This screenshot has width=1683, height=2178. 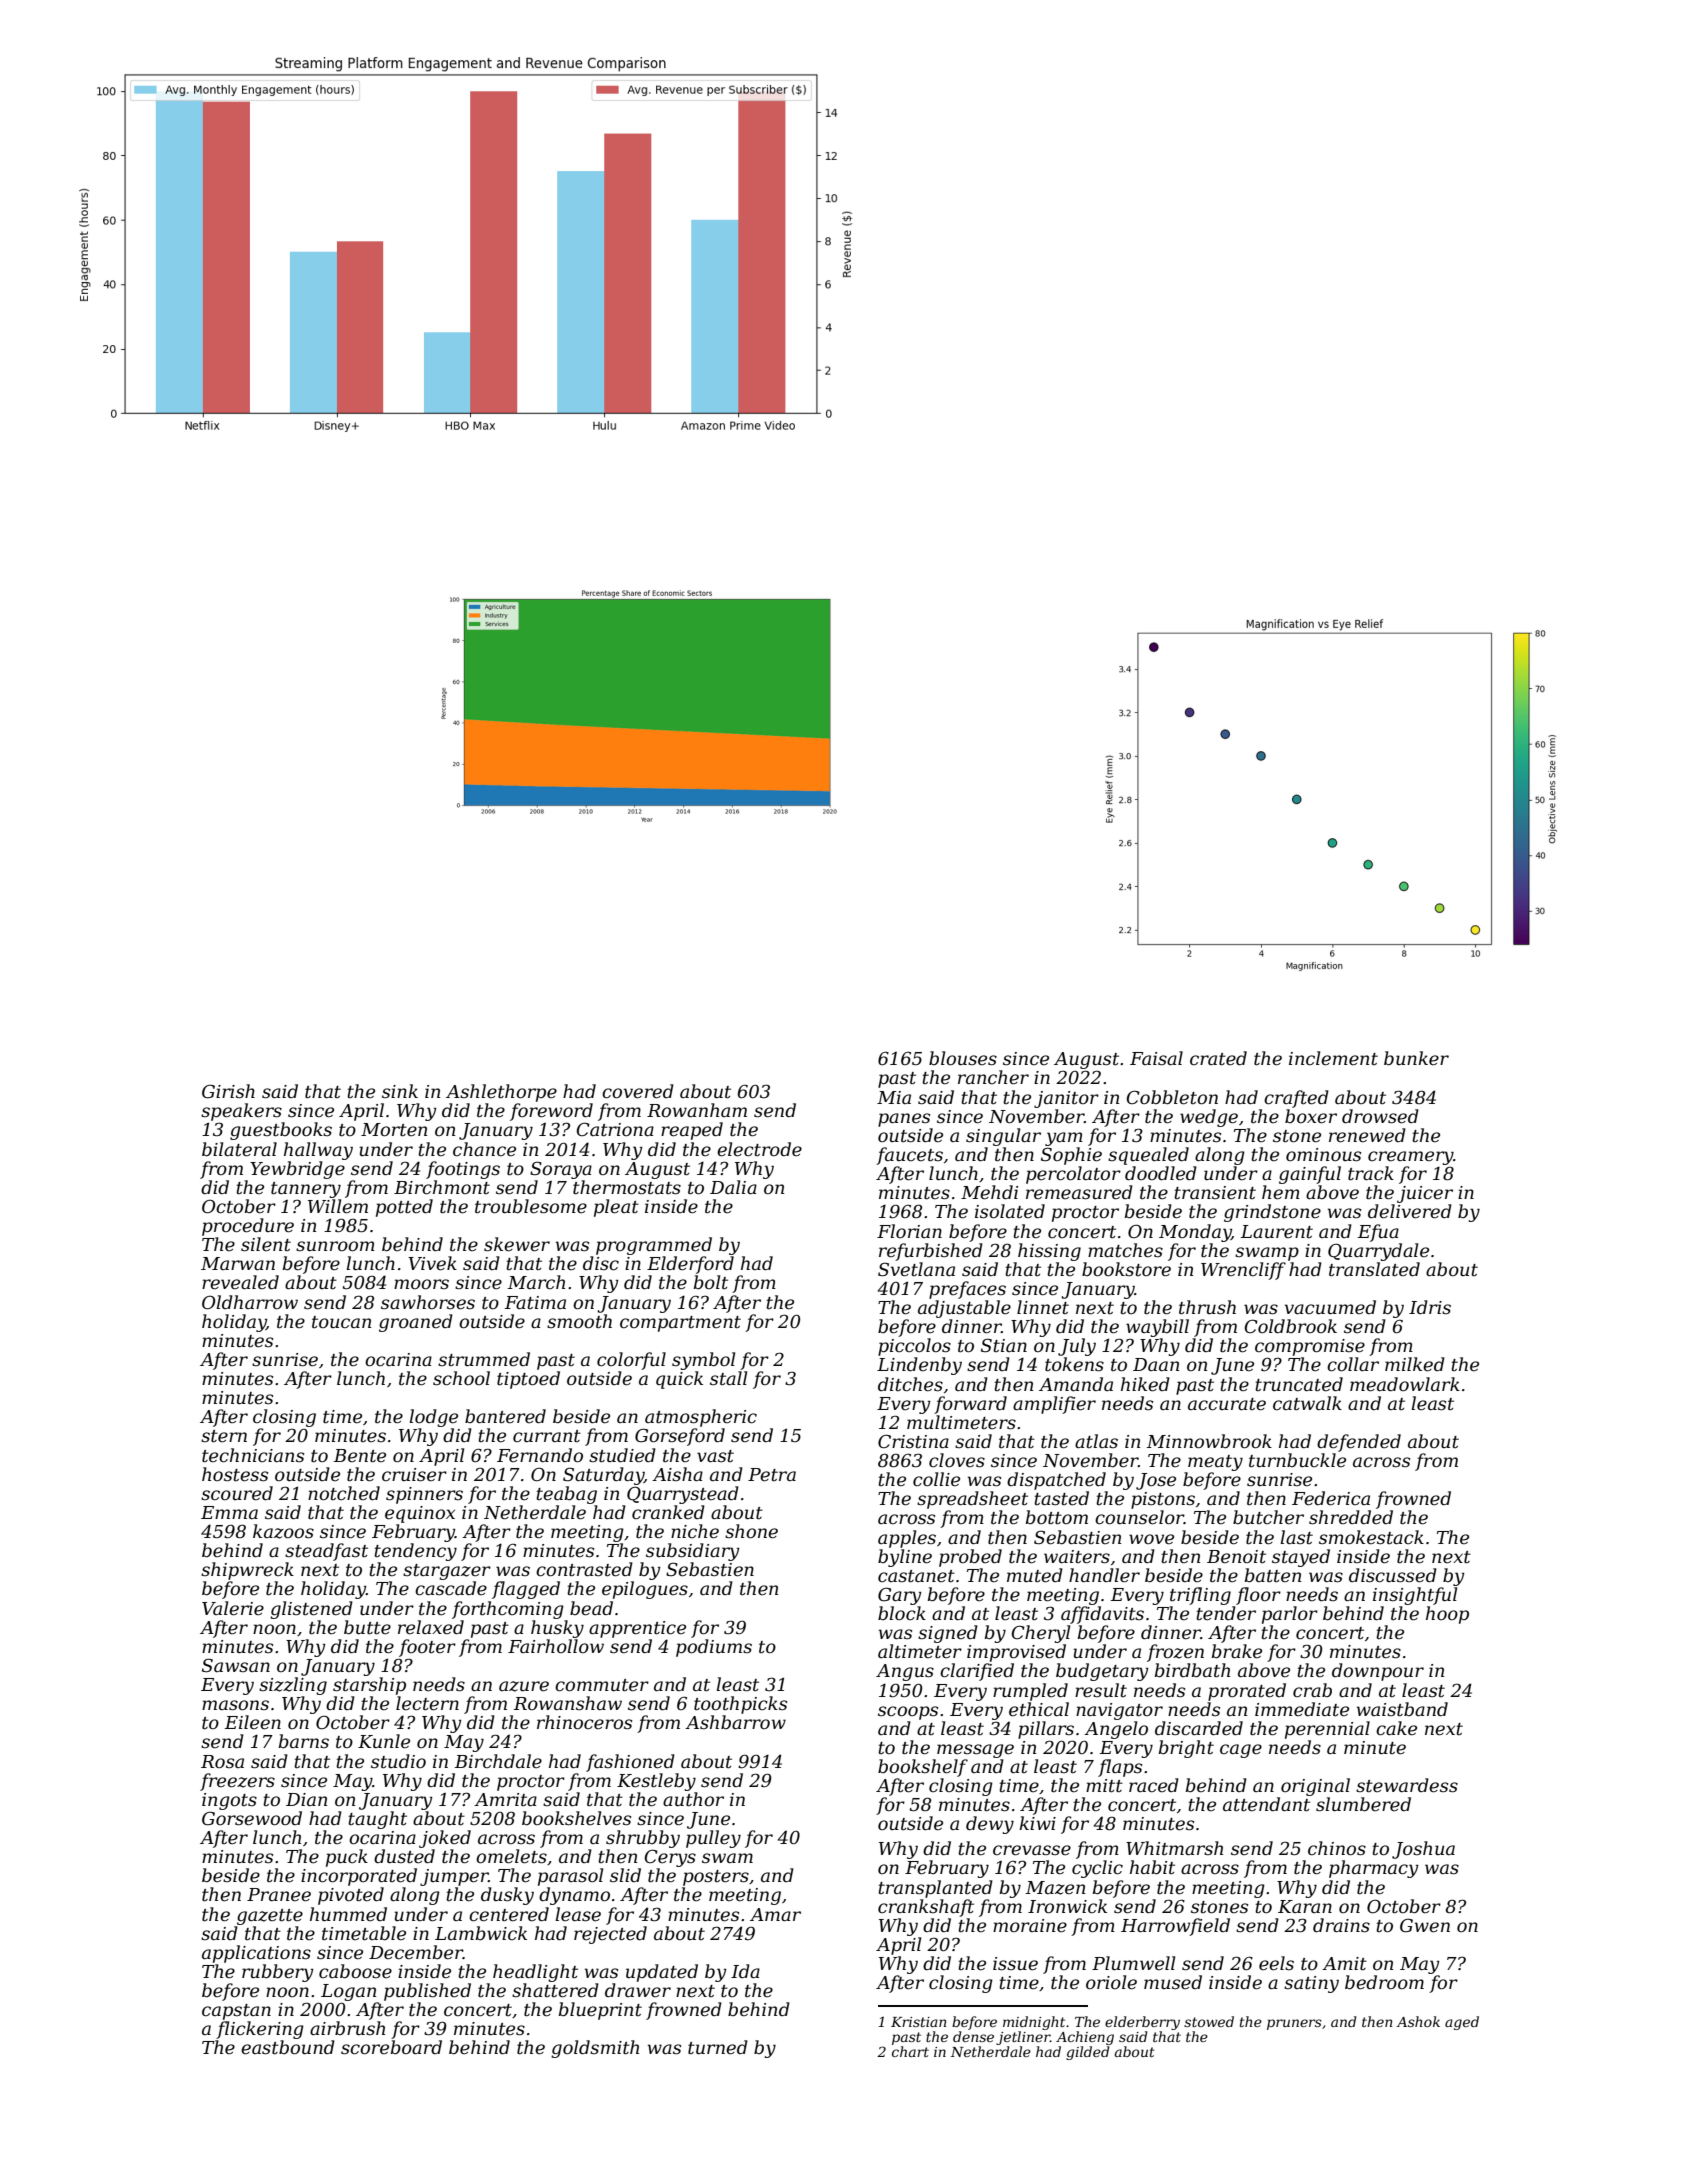 I want to click on Girish, so click(x=228, y=1091).
